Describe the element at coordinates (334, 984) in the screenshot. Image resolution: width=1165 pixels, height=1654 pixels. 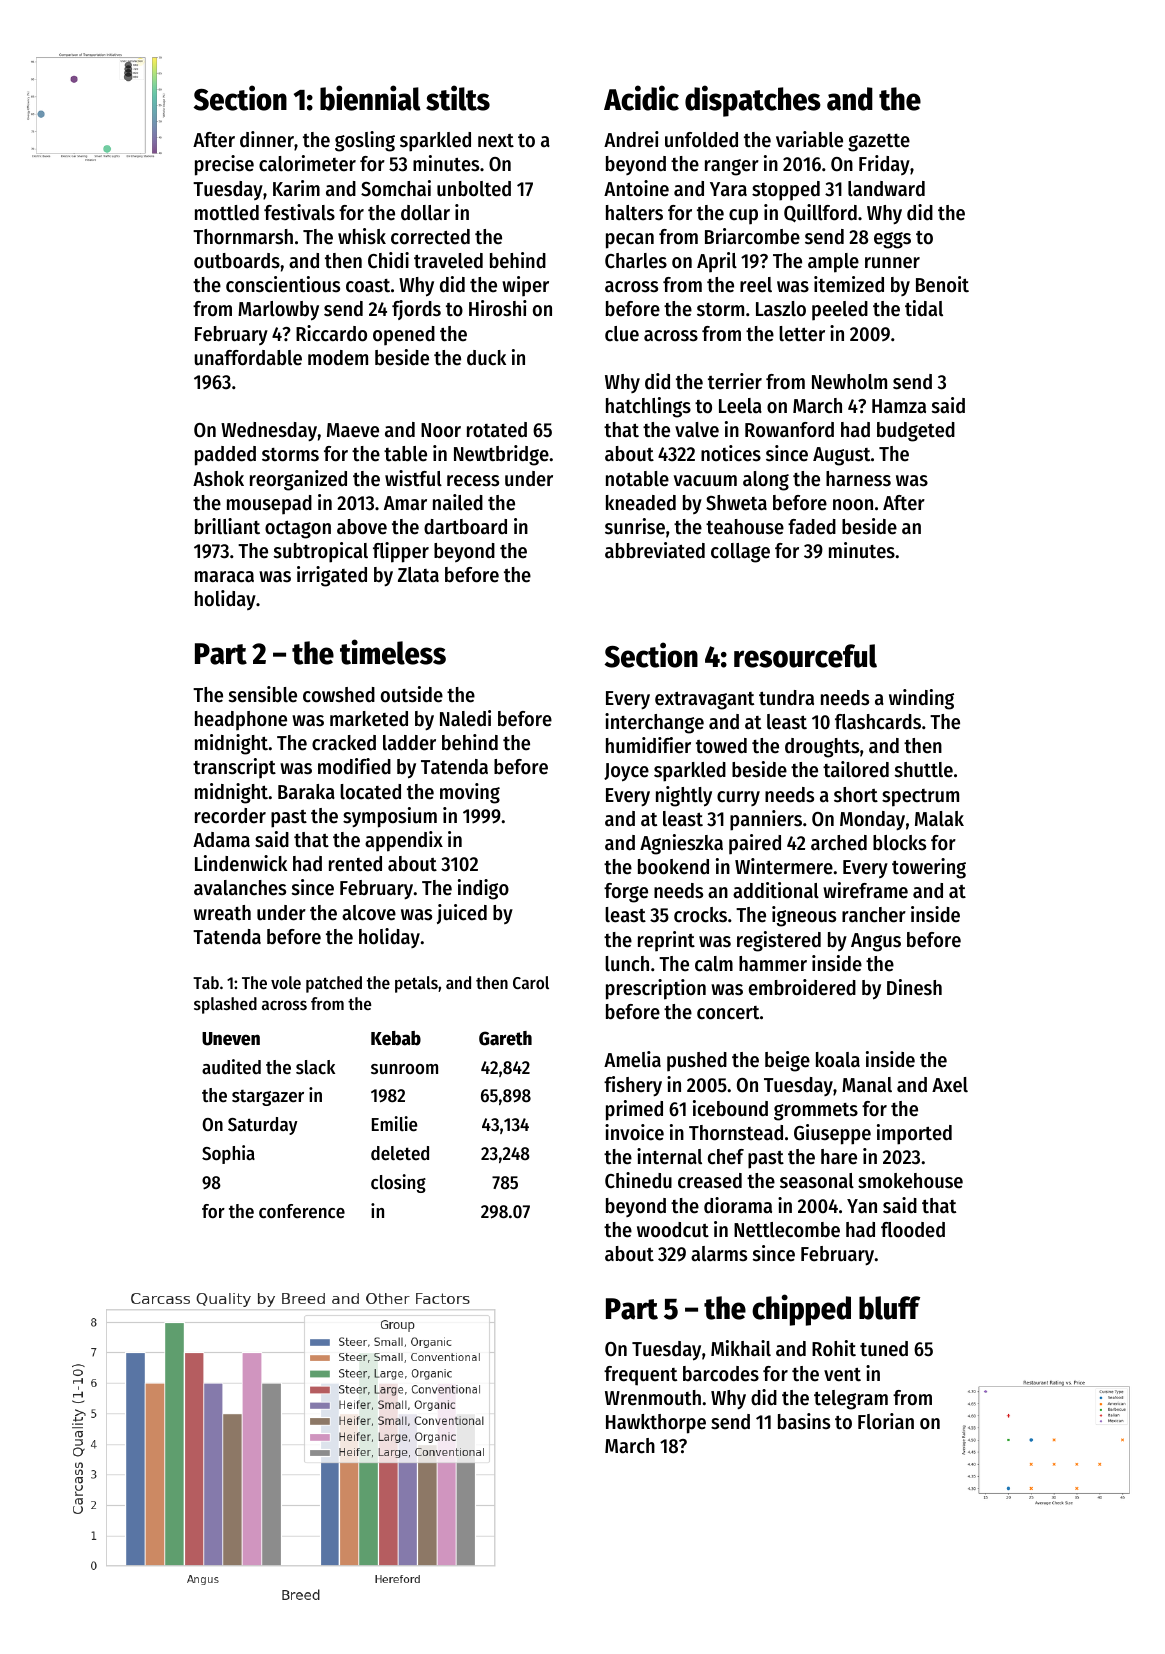
I see `patched` at that location.
